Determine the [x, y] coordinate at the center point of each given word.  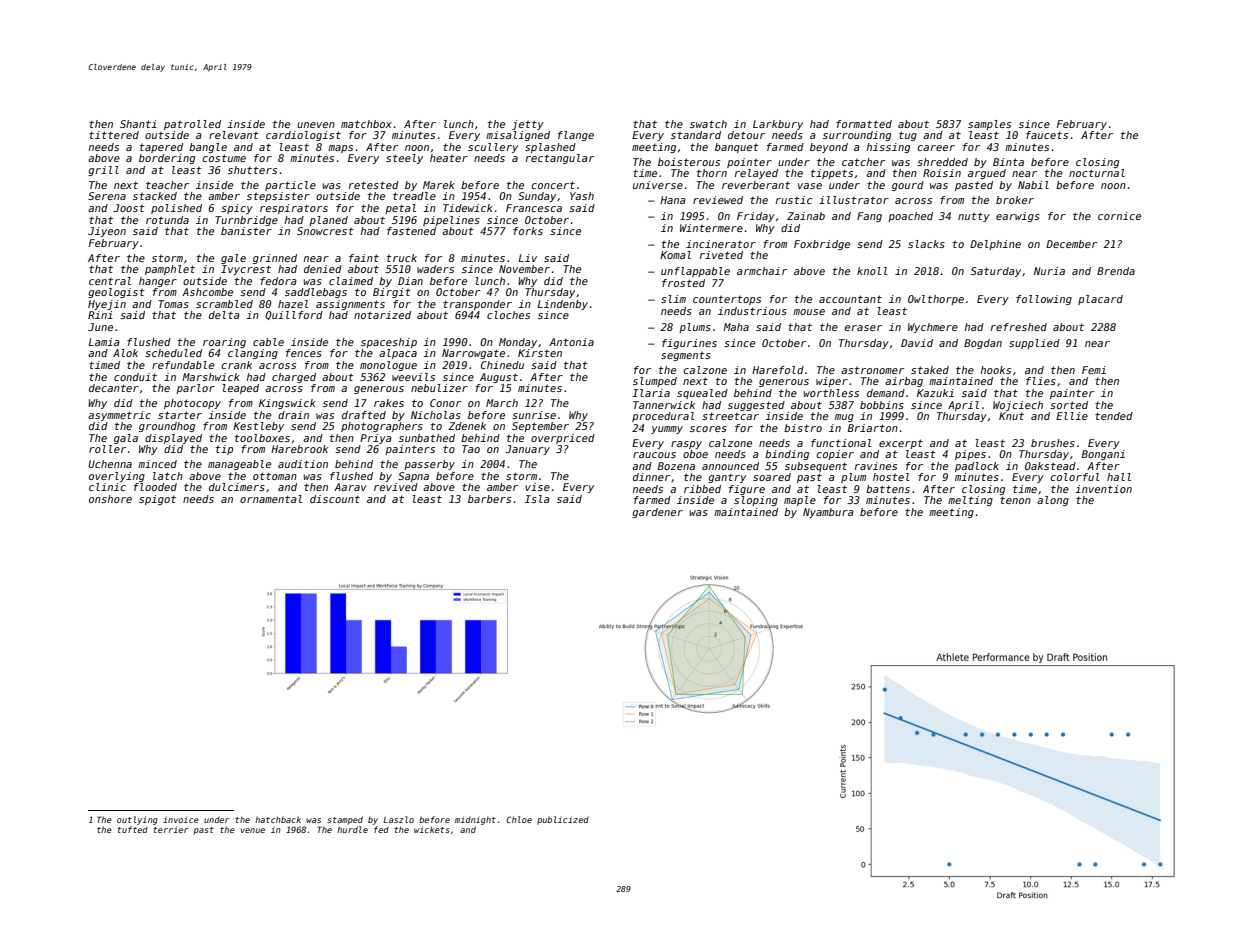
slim [673, 299]
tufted [132, 829]
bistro [803, 428]
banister [246, 231]
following [1044, 300]
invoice [181, 819]
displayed [173, 439]
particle [290, 186]
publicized [563, 820]
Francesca [534, 208]
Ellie [1072, 416]
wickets [432, 829]
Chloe [519, 819]
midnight [475, 820]
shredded [942, 162]
